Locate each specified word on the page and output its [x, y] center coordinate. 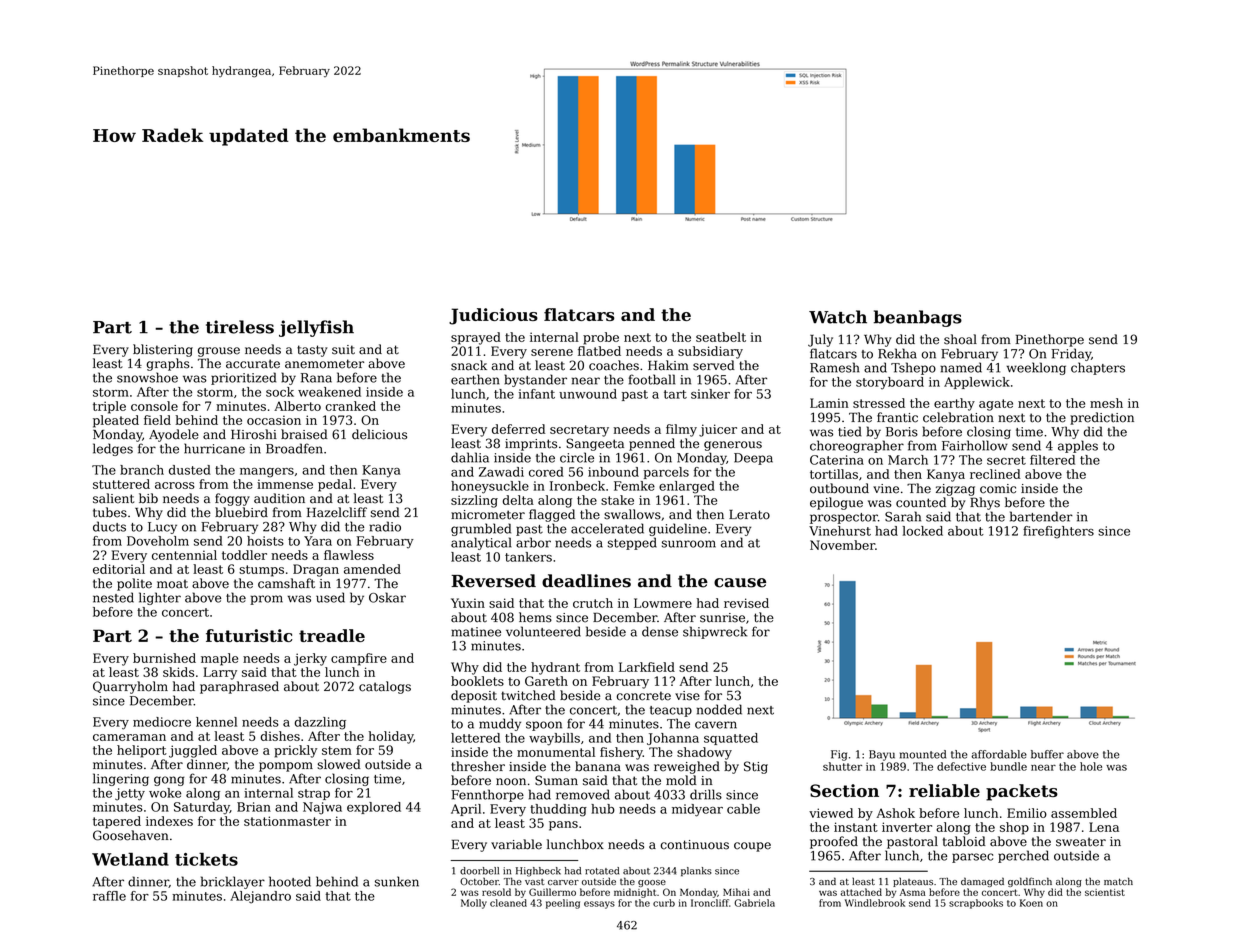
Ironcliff [710, 903]
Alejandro [260, 897]
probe [601, 338]
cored [546, 472]
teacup [671, 711]
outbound [839, 488]
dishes [280, 736]
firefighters [1058, 532]
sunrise [722, 618]
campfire [359, 659]
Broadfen [294, 448]
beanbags [918, 318]
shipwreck [715, 632]
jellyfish [316, 328]
